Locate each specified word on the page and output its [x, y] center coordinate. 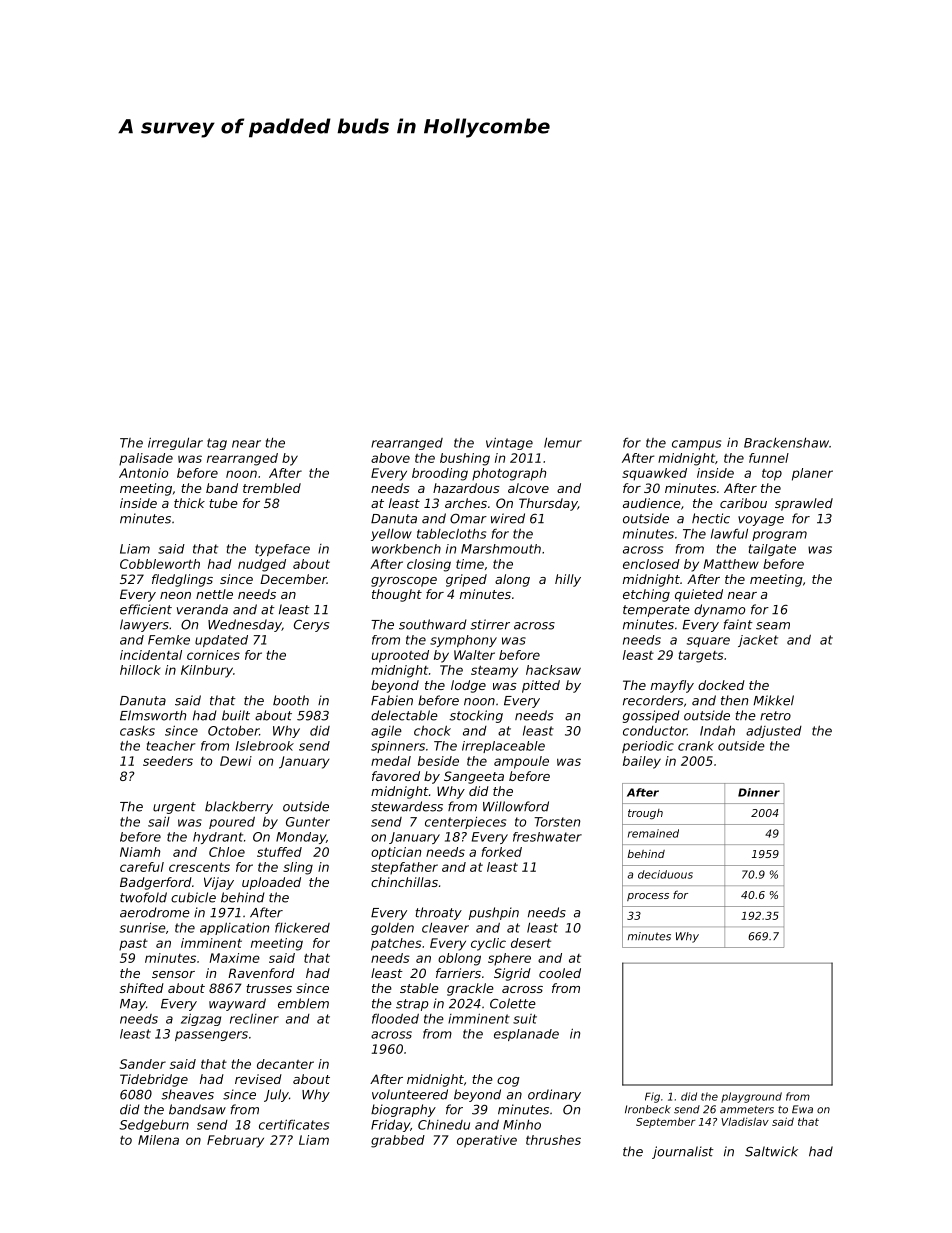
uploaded [271, 883]
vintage [509, 443]
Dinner [759, 792]
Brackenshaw [786, 443]
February [235, 1141]
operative [487, 1141]
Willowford [516, 806]
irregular [175, 443]
